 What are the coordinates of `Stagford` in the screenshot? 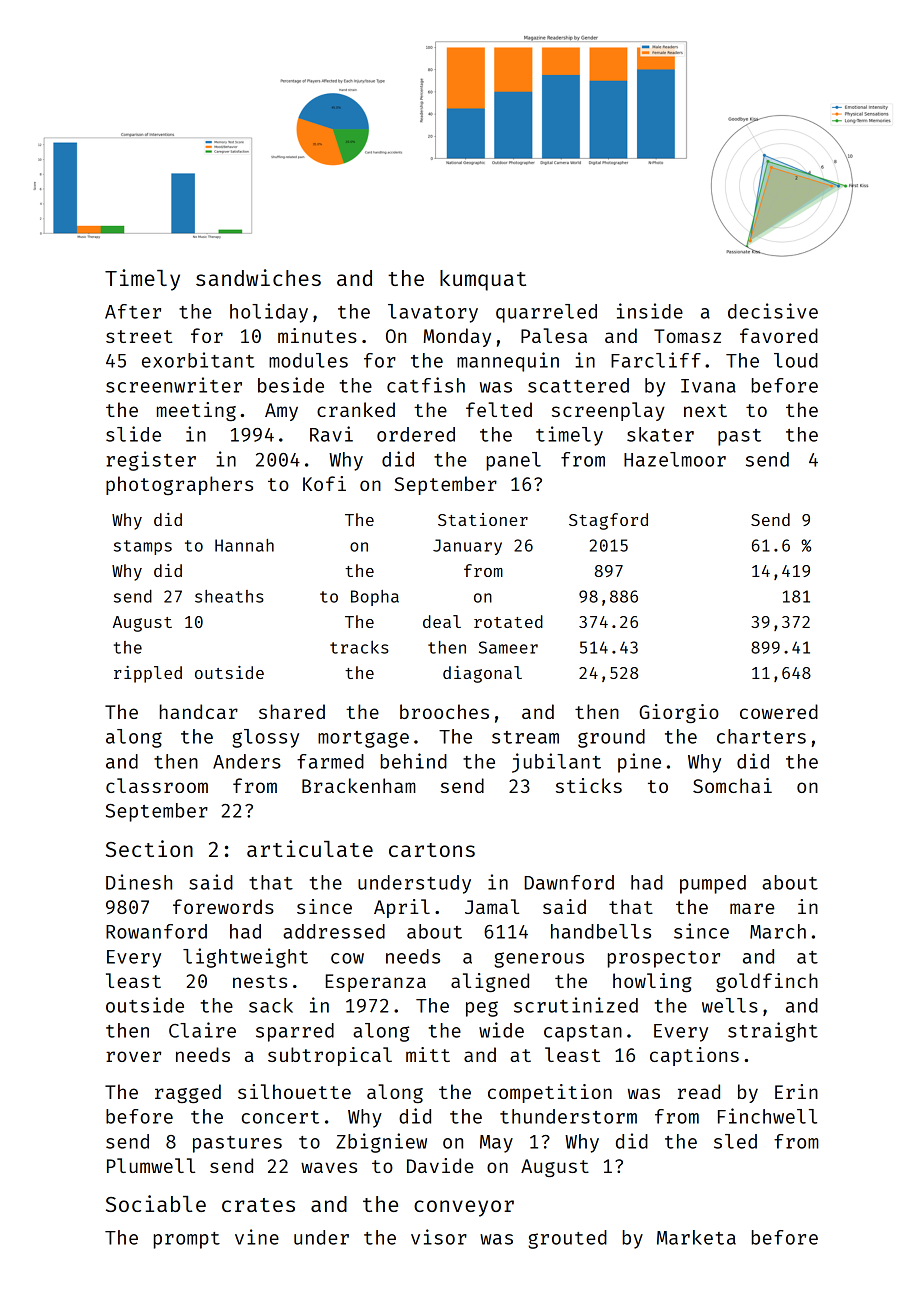 It's located at (608, 521).
